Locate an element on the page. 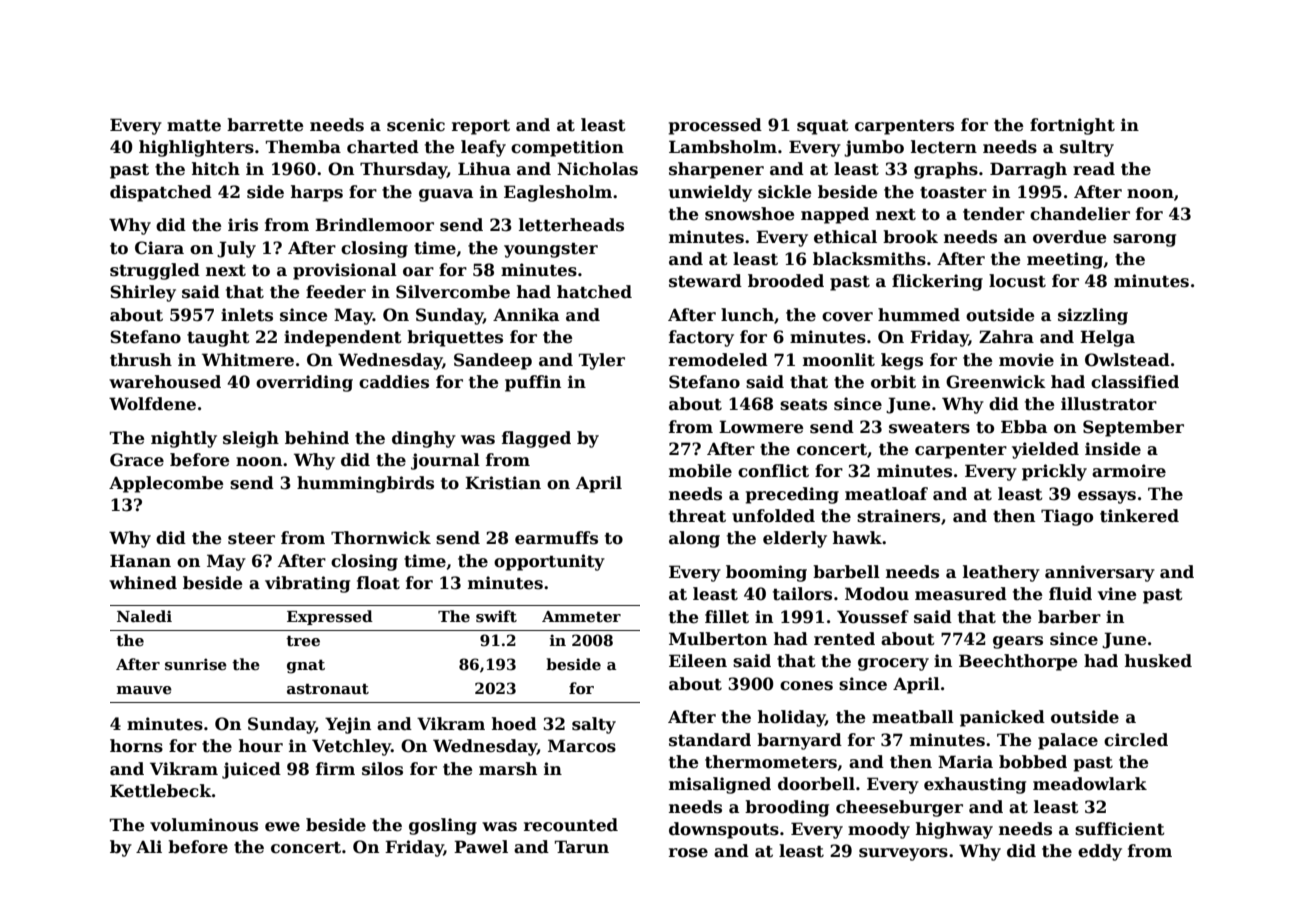 Image resolution: width=1308 pixels, height=924 pixels. ewe is located at coordinates (282, 827).
